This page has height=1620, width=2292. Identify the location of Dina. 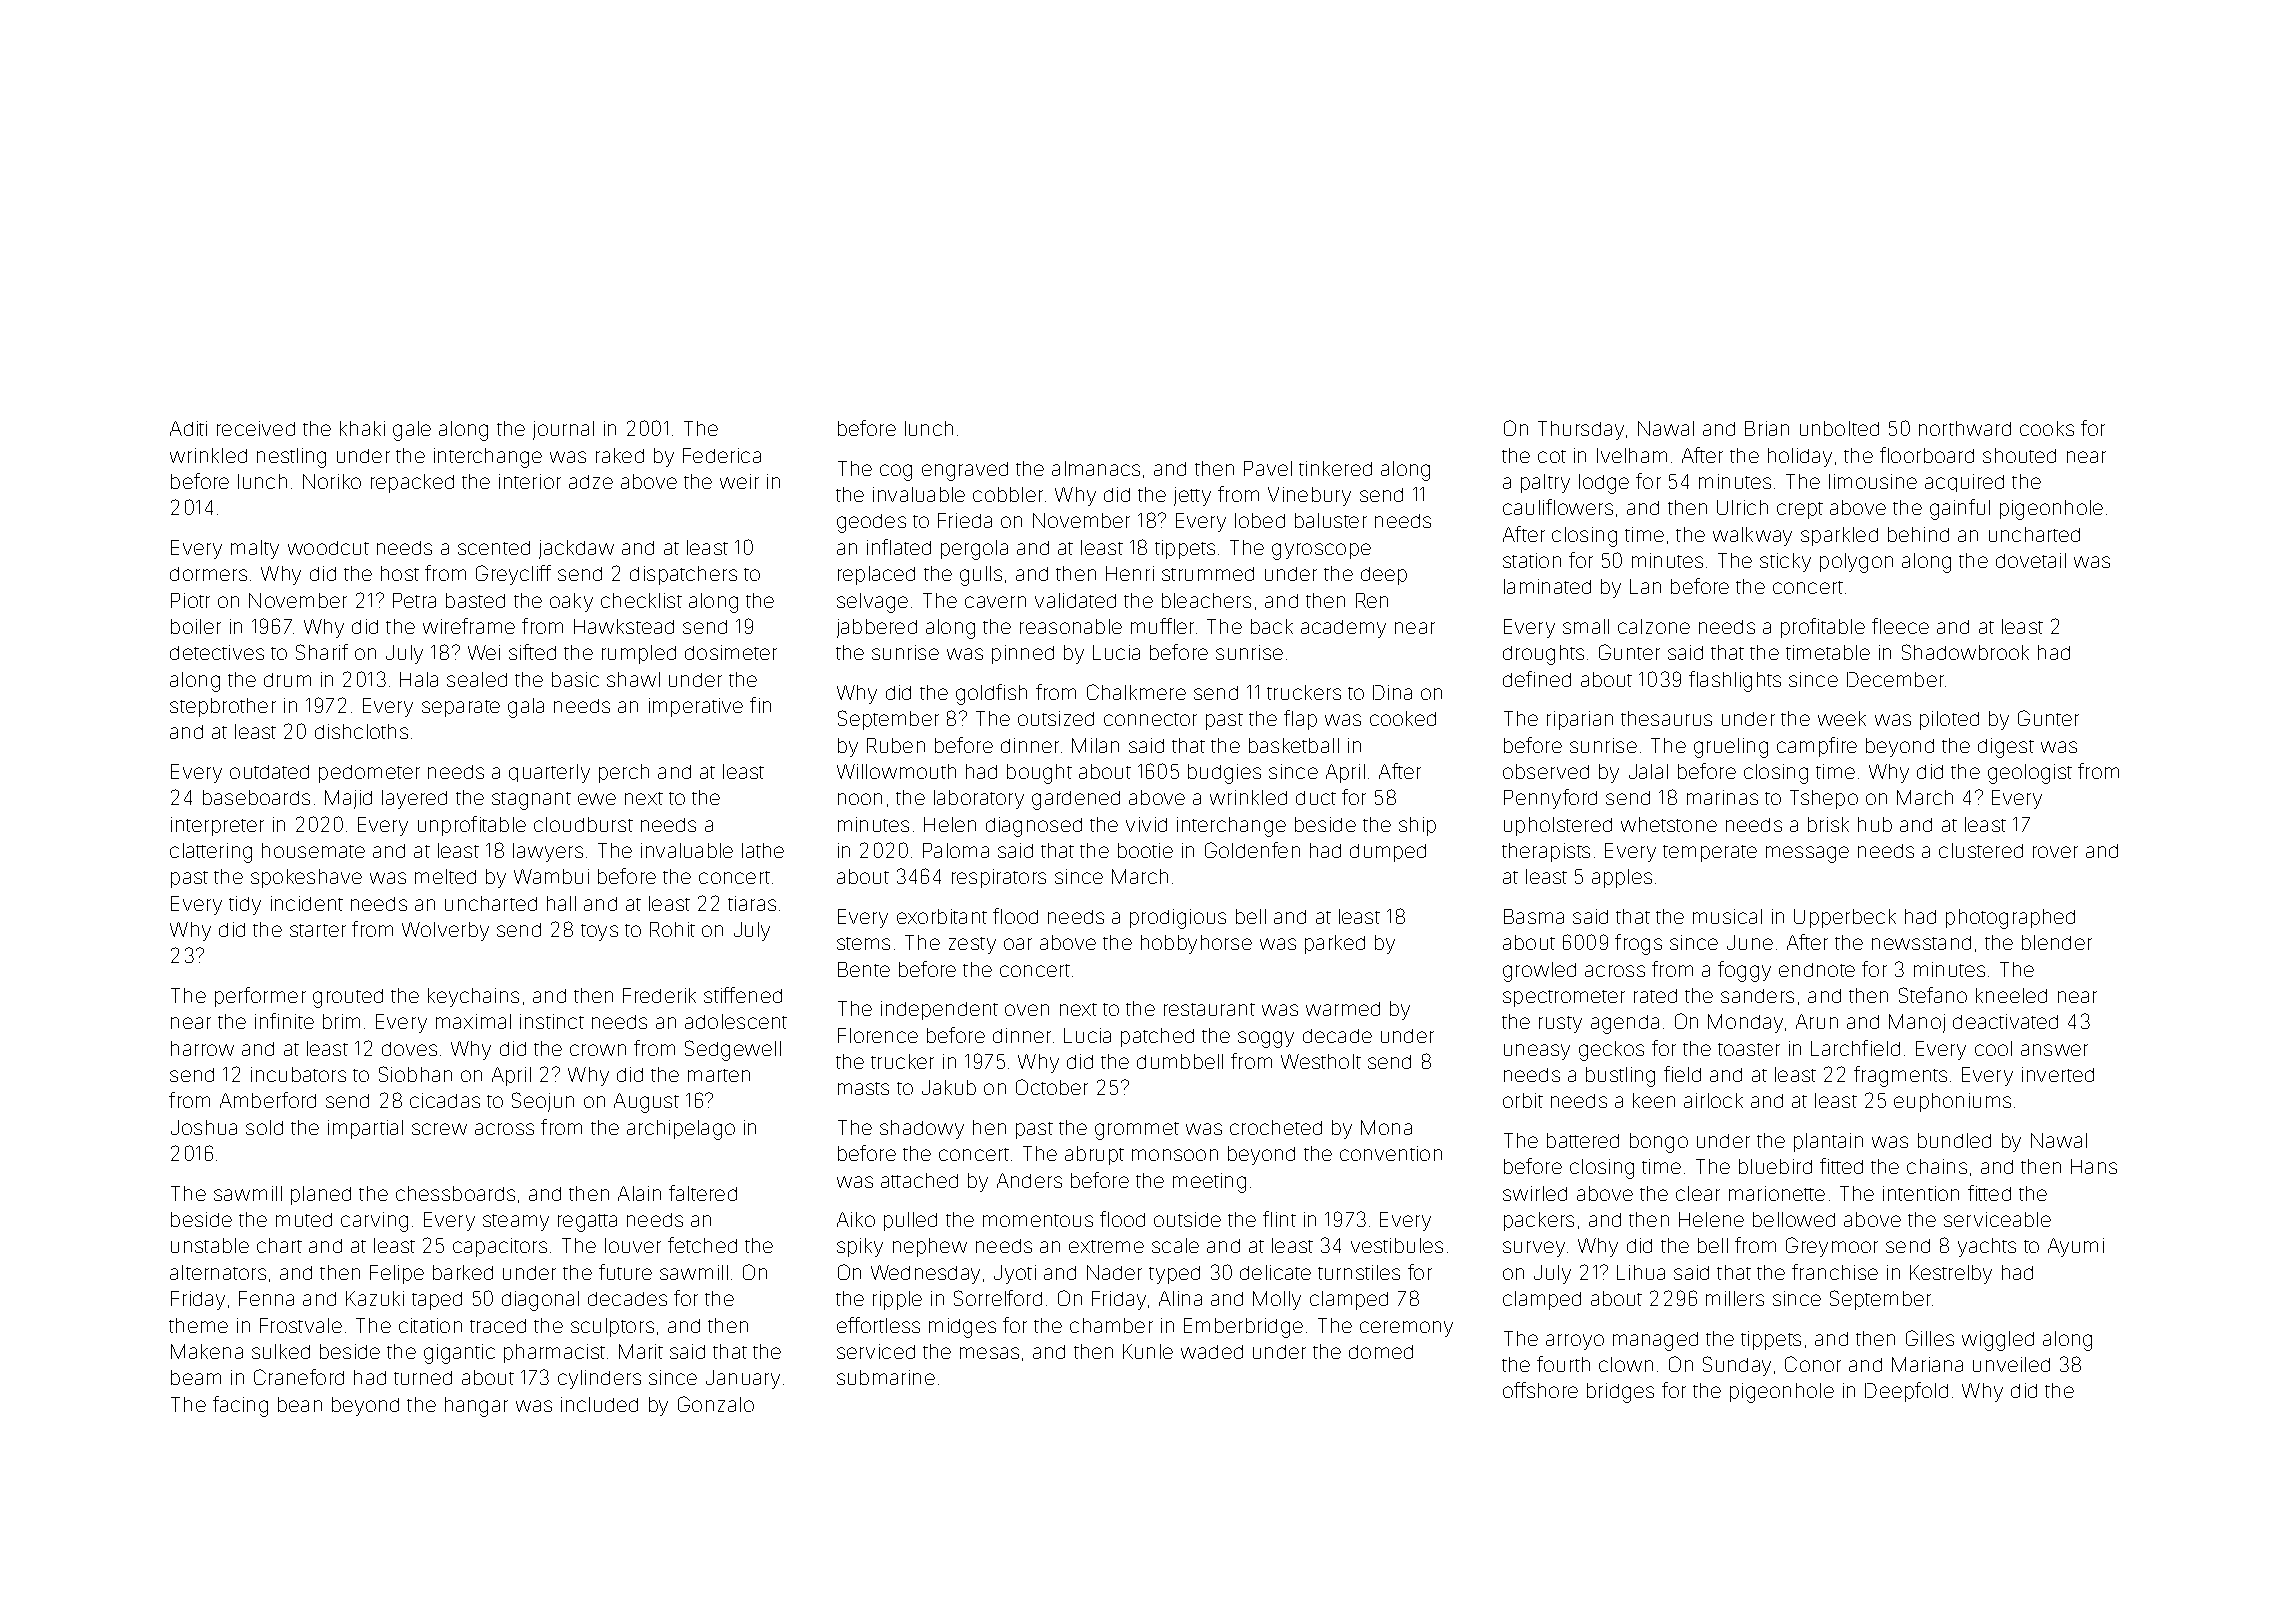
(1392, 692).
